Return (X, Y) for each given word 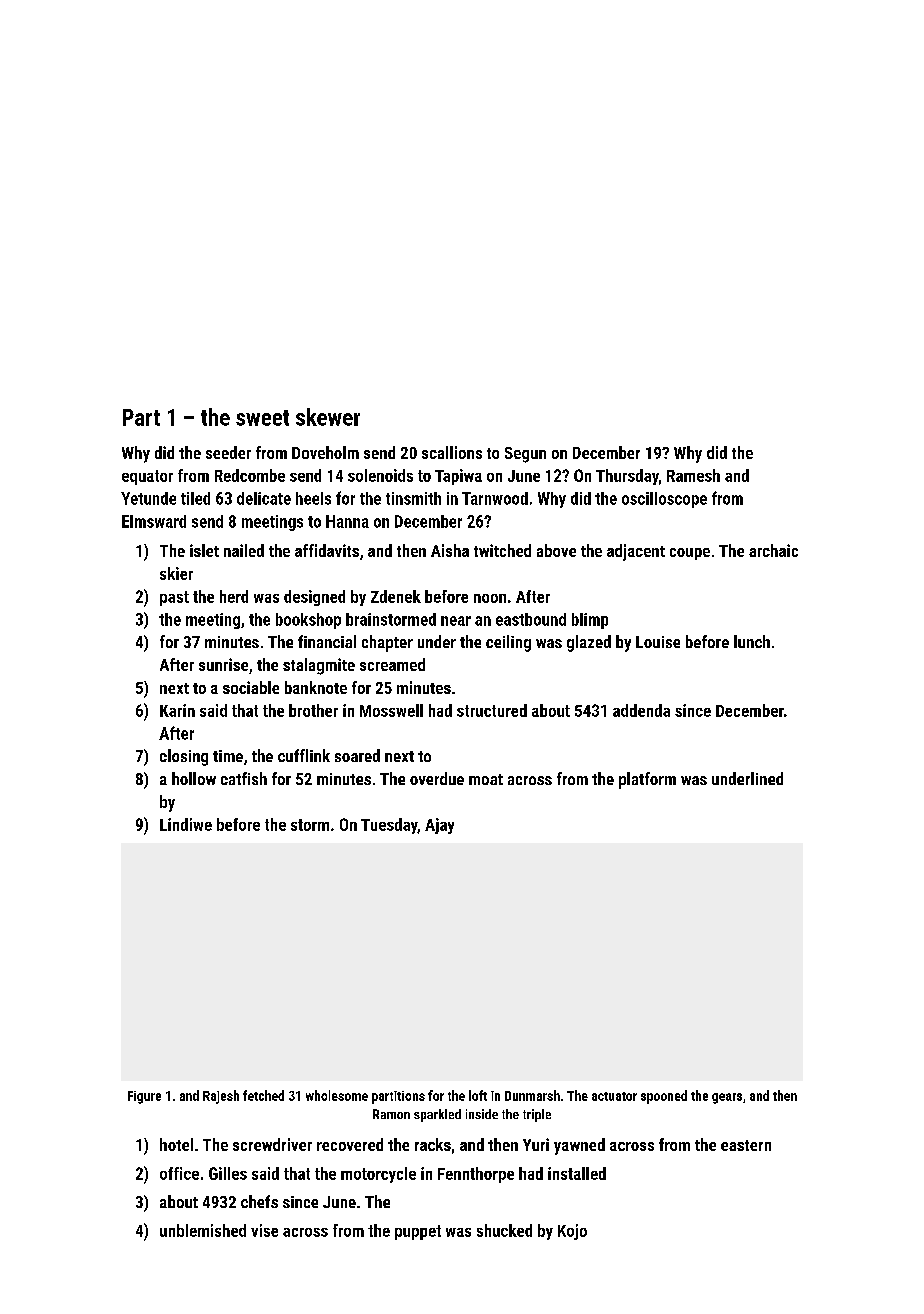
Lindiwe (186, 824)
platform (647, 780)
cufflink (304, 755)
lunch (752, 641)
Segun (525, 455)
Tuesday (389, 826)
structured (492, 710)
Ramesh (693, 475)
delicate (264, 498)
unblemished (203, 1230)
